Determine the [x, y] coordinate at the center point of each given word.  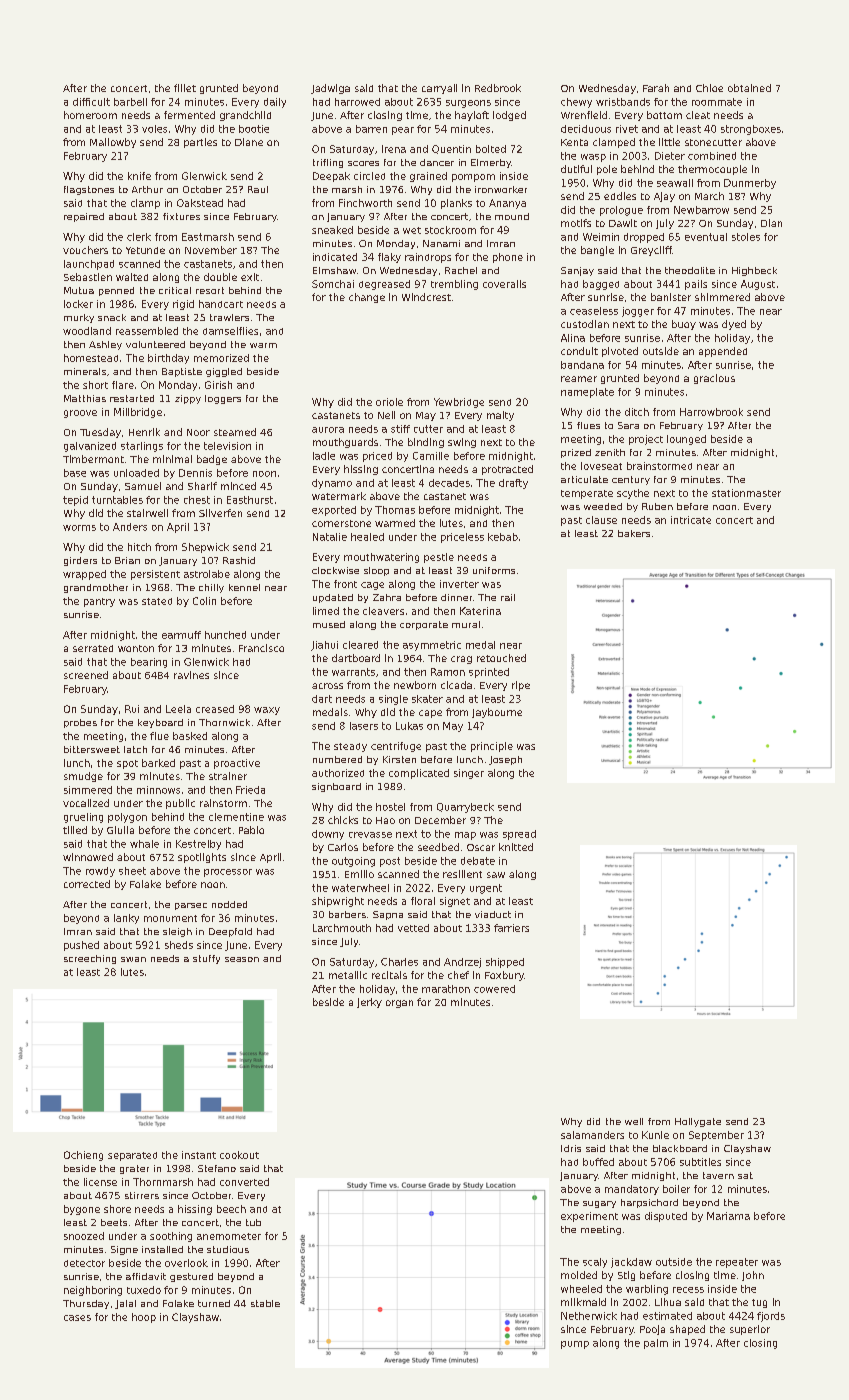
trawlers [229, 317]
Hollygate [698, 1122]
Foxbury [504, 976]
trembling [454, 285]
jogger [638, 312]
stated [157, 601]
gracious [714, 379]
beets [114, 1222]
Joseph [505, 760]
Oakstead [200, 203]
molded [579, 1275]
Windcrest [426, 297]
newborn [415, 685]
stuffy [206, 959]
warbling [647, 1290]
